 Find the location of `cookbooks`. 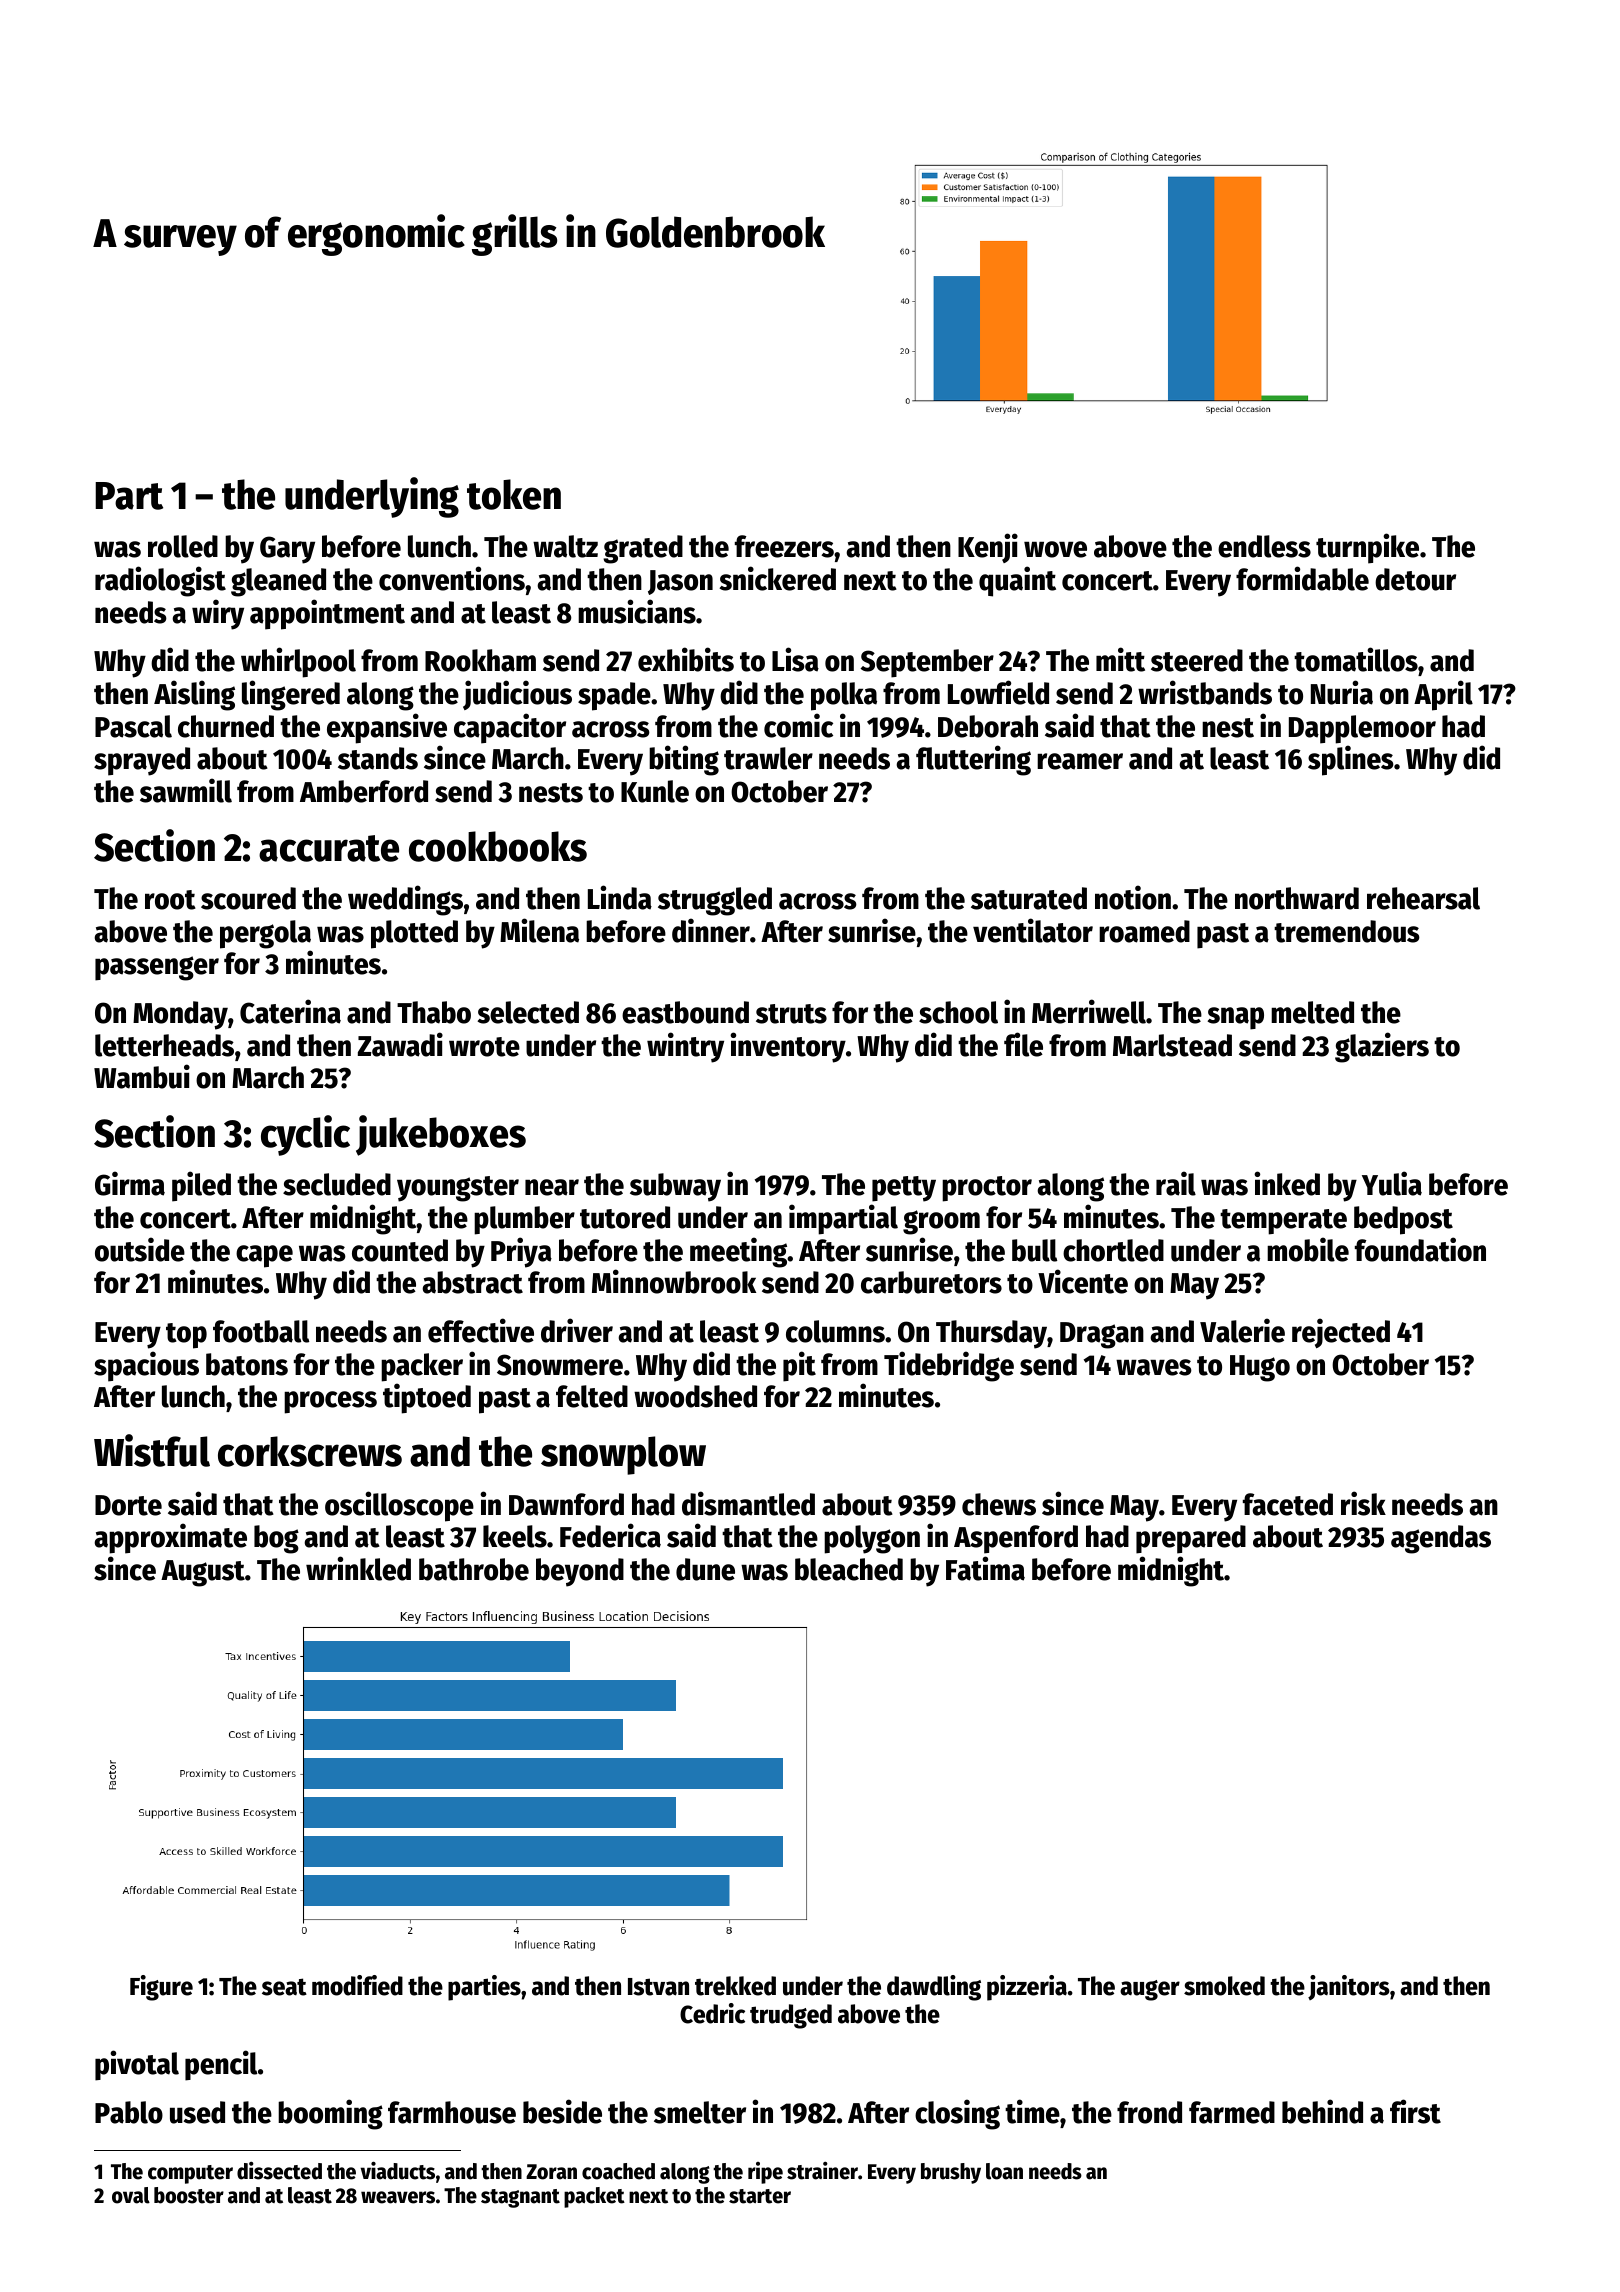

cookbooks is located at coordinates (498, 846).
